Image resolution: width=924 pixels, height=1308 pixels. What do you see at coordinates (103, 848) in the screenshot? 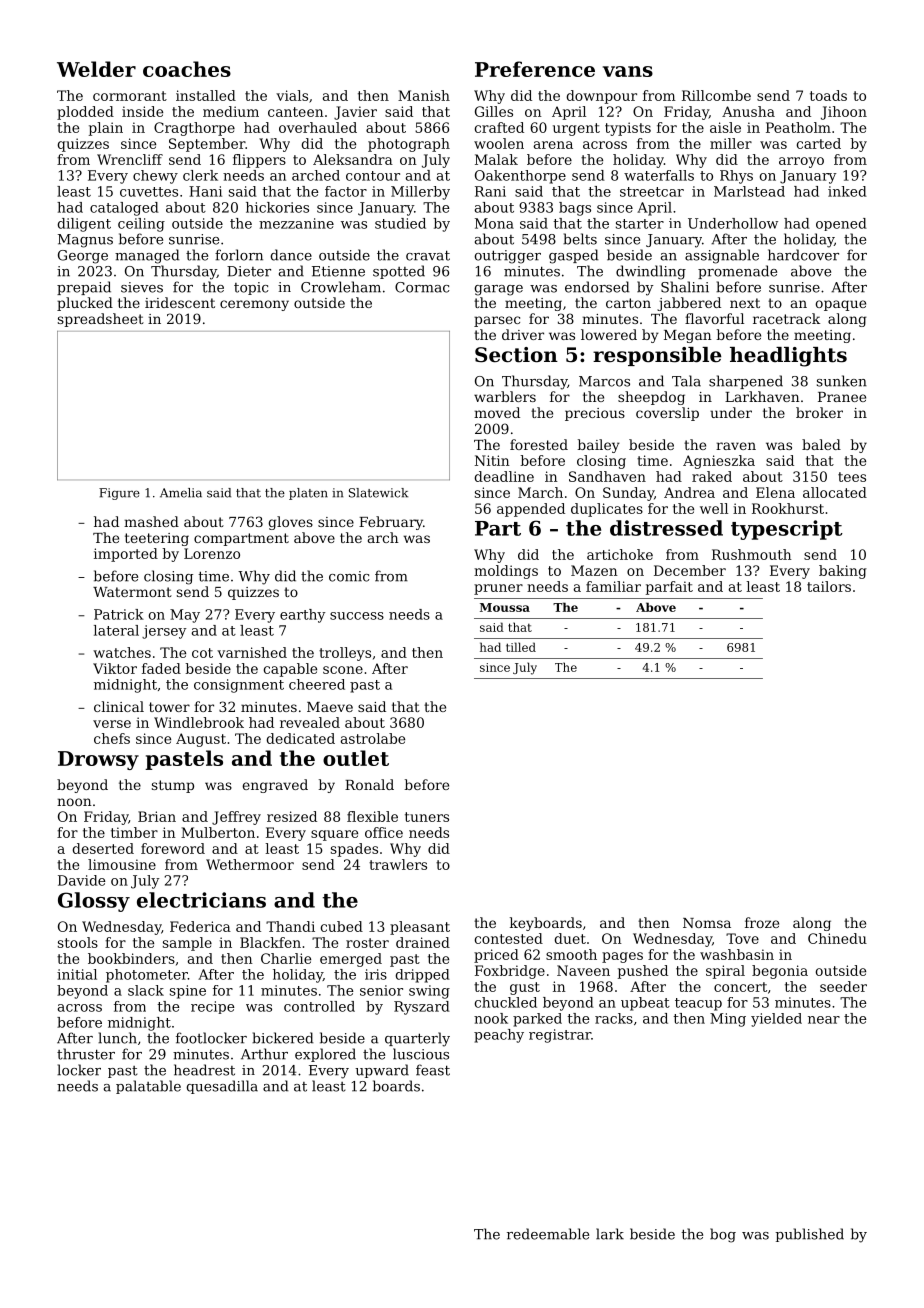
I see `deserted` at bounding box center [103, 848].
